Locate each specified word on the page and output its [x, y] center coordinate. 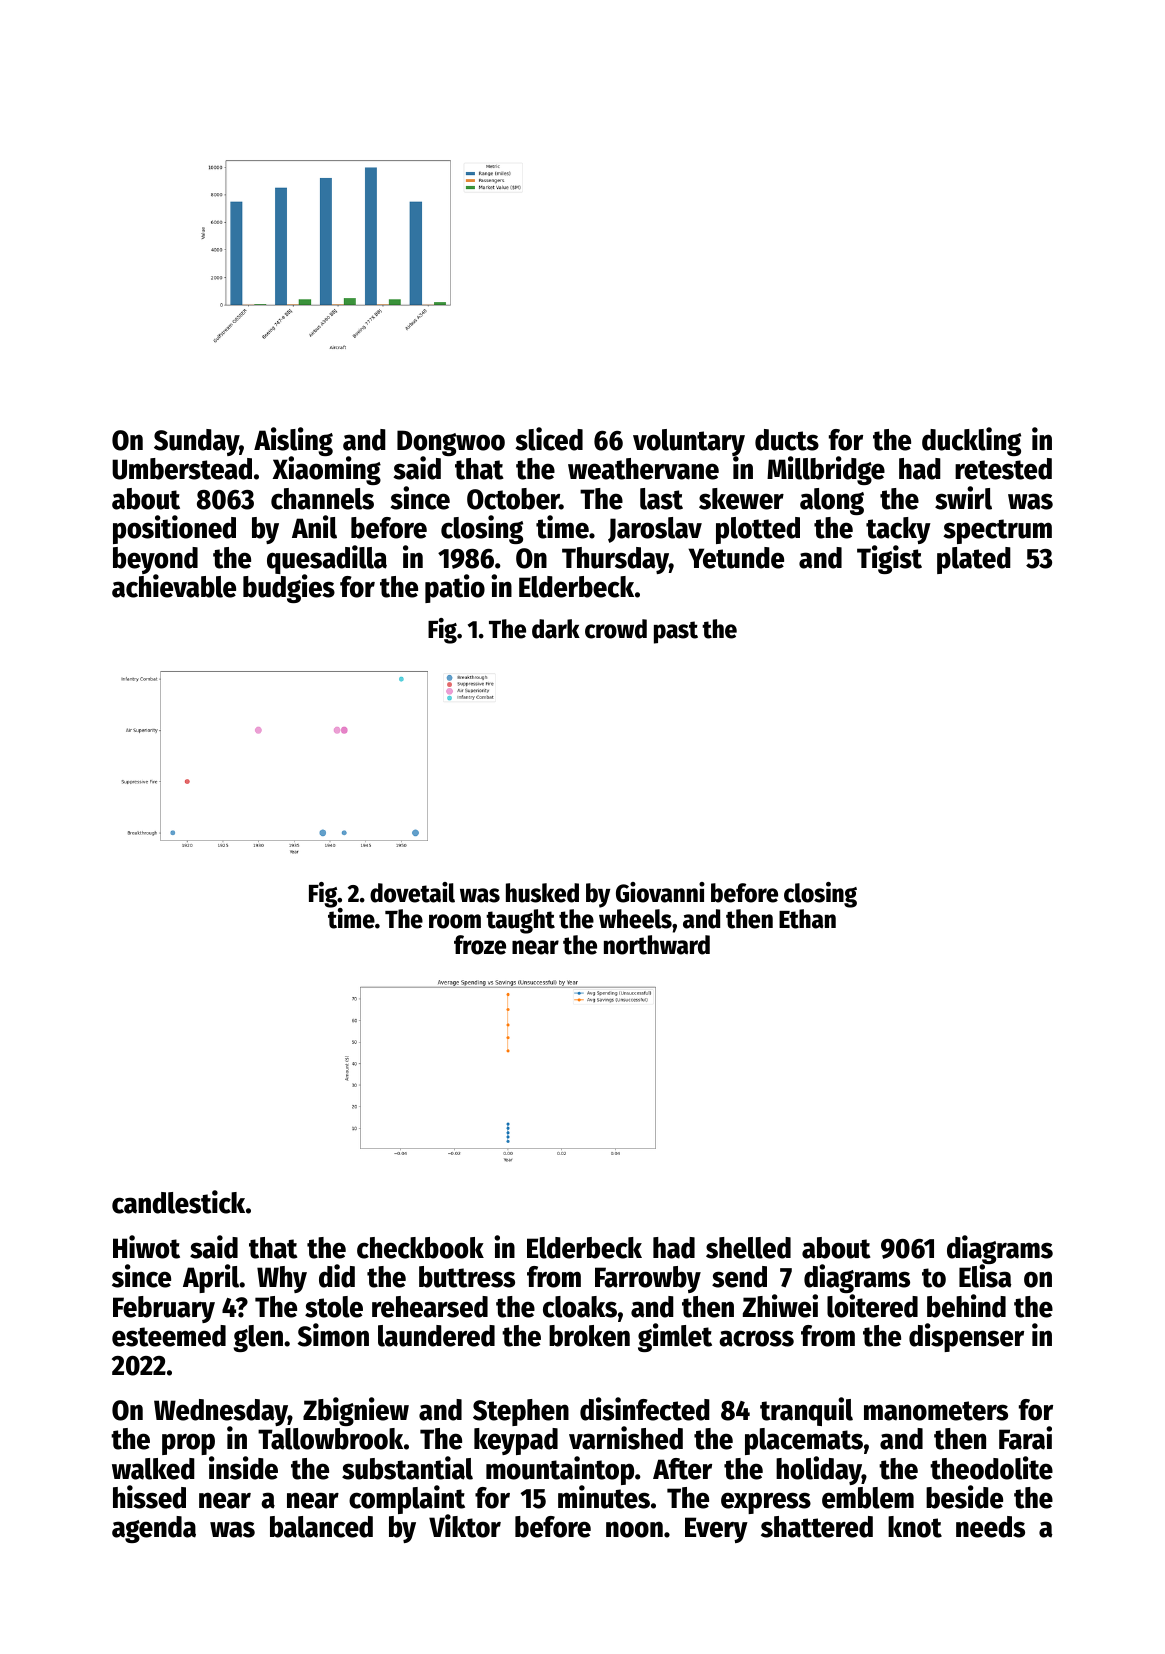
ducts [787, 440]
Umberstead [182, 469]
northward [657, 945]
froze [480, 945]
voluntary [689, 443]
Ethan [807, 919]
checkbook [420, 1248]
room [455, 921]
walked [153, 1469]
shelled [748, 1248]
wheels [635, 919]
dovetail [412, 892]
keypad [516, 1441]
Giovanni [660, 892]
